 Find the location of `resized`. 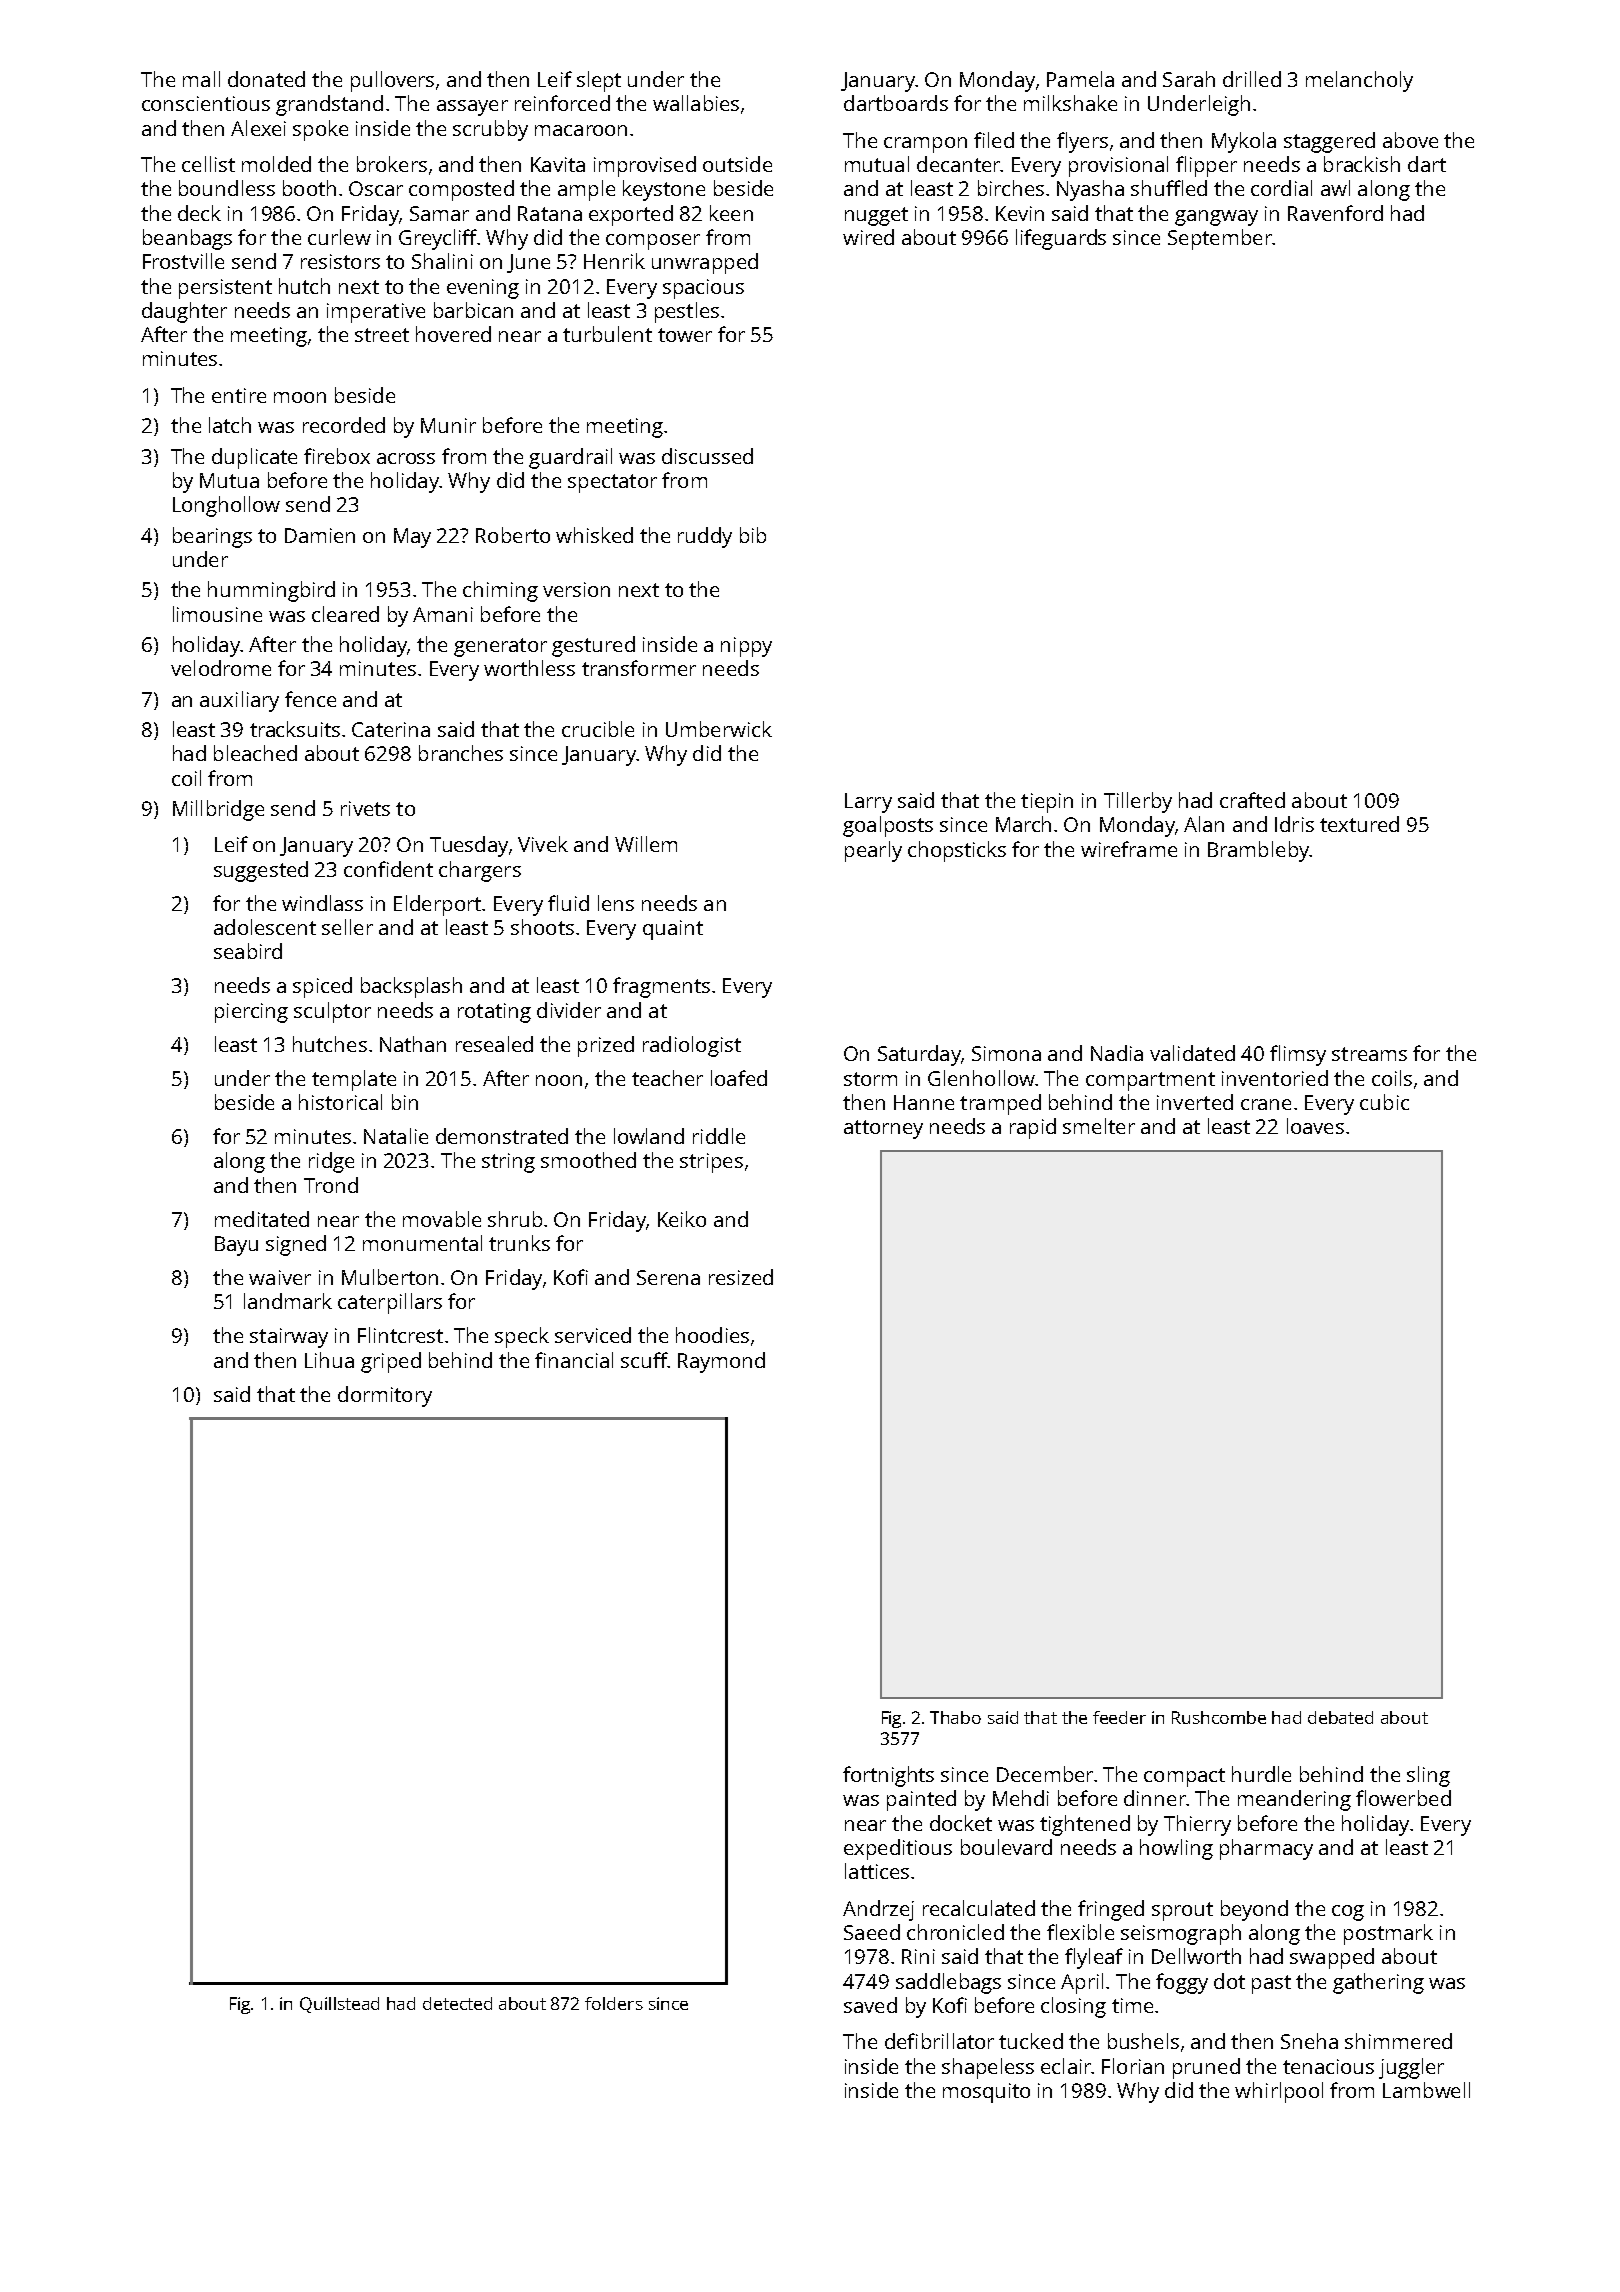

resized is located at coordinates (741, 1277).
